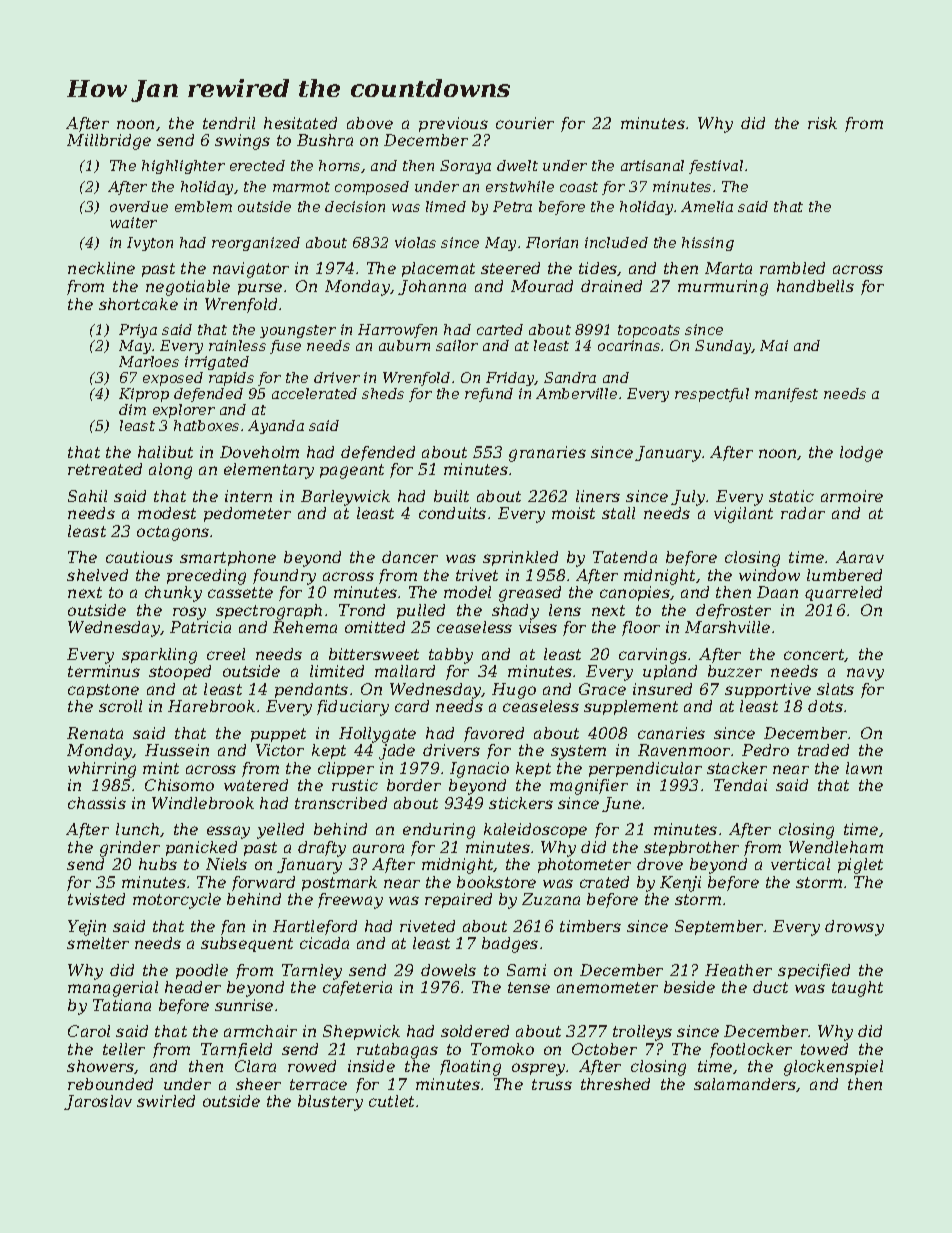  Describe the element at coordinates (105, 469) in the screenshot. I see `retreated` at that location.
